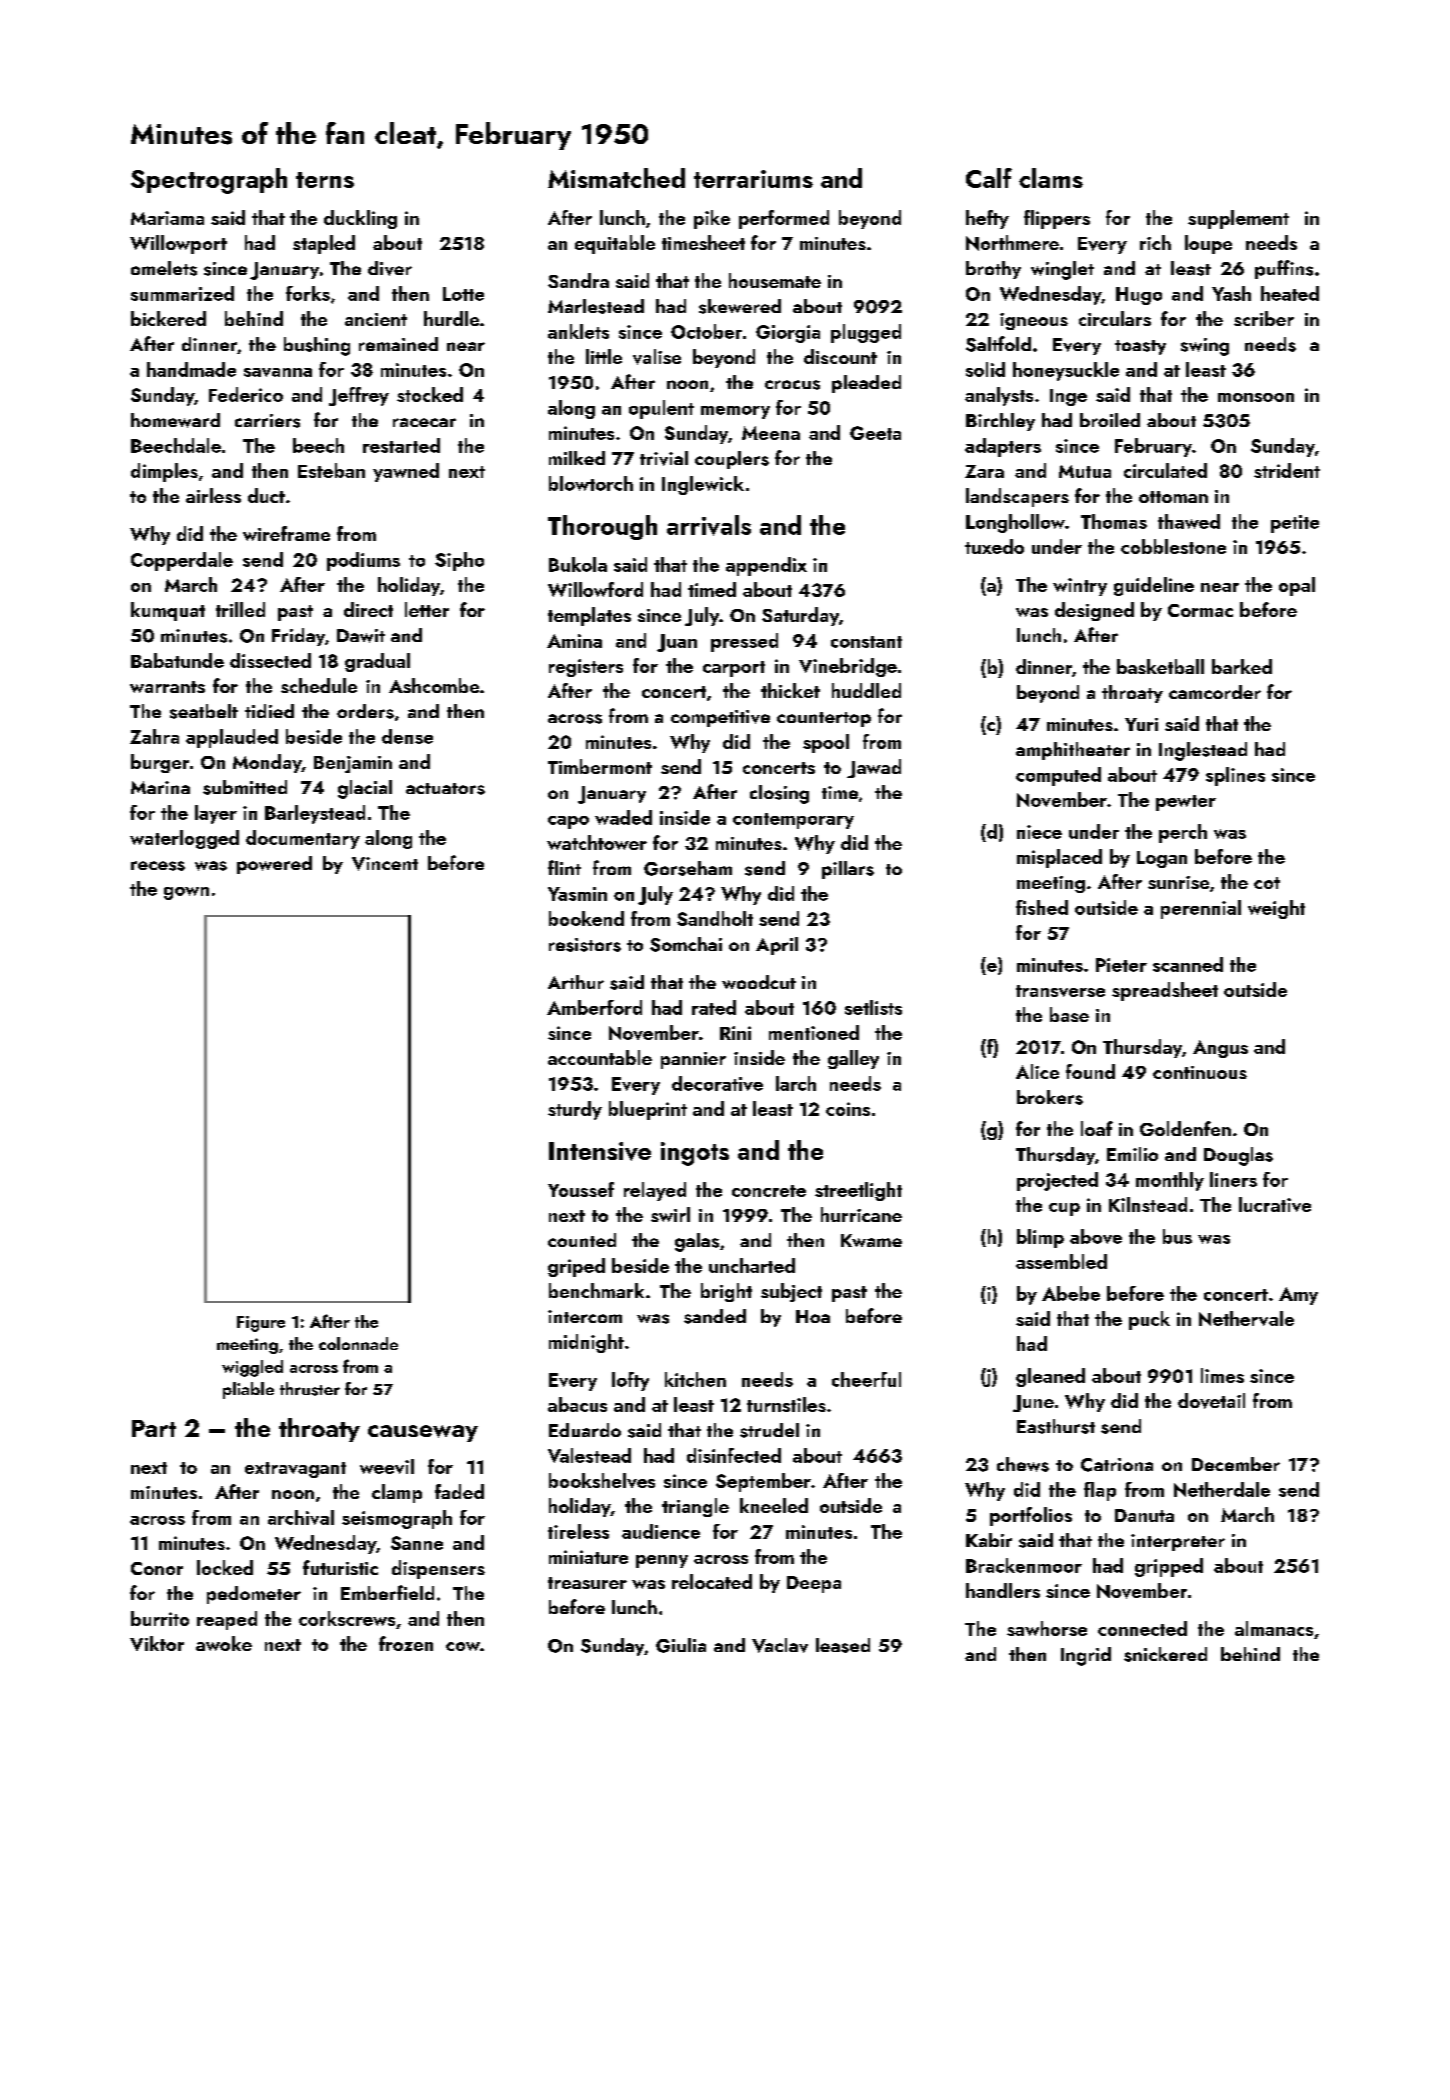 The width and height of the page is (1450, 2100). I want to click on equitable, so click(615, 244).
